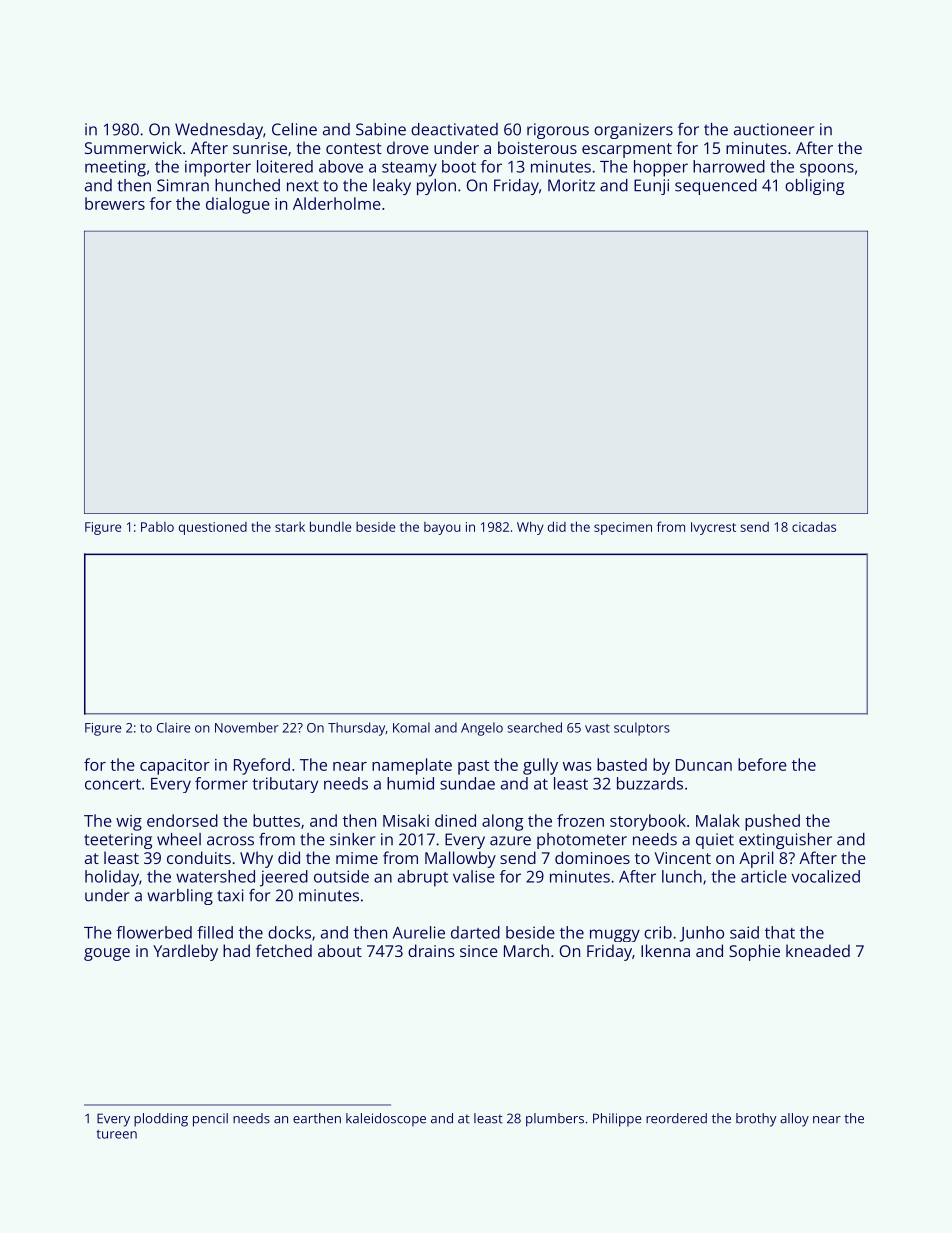 Image resolution: width=952 pixels, height=1233 pixels. I want to click on auctioneer, so click(774, 129).
